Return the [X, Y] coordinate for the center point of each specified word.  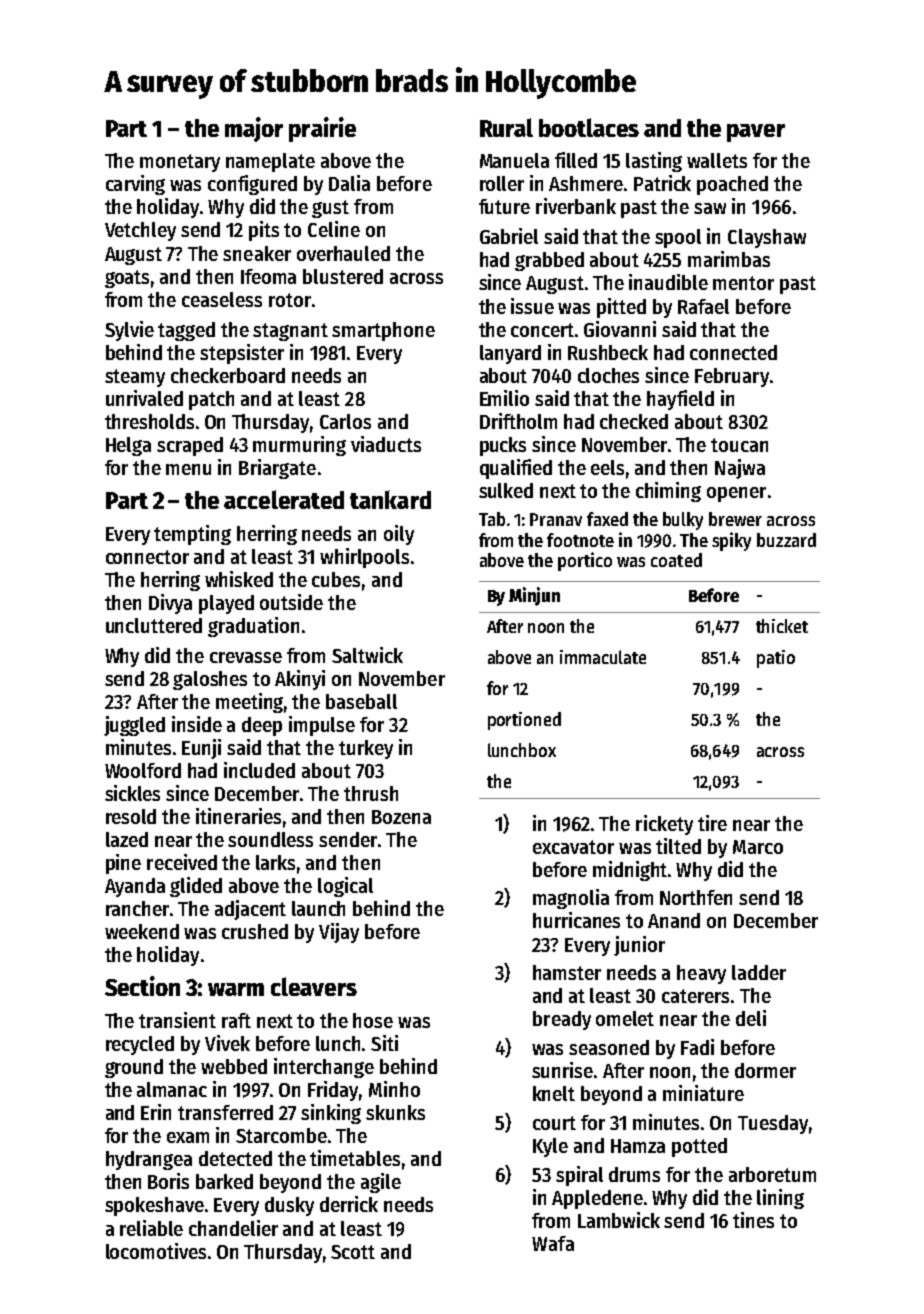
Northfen [696, 897]
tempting [192, 535]
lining [780, 1199]
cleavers [314, 986]
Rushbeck [608, 352]
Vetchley [140, 231]
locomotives [156, 1251]
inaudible [668, 282]
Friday [334, 1091]
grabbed [549, 261]
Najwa [740, 469]
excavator [573, 847]
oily [399, 535]
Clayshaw [767, 238]
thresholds [149, 421]
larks [275, 862]
